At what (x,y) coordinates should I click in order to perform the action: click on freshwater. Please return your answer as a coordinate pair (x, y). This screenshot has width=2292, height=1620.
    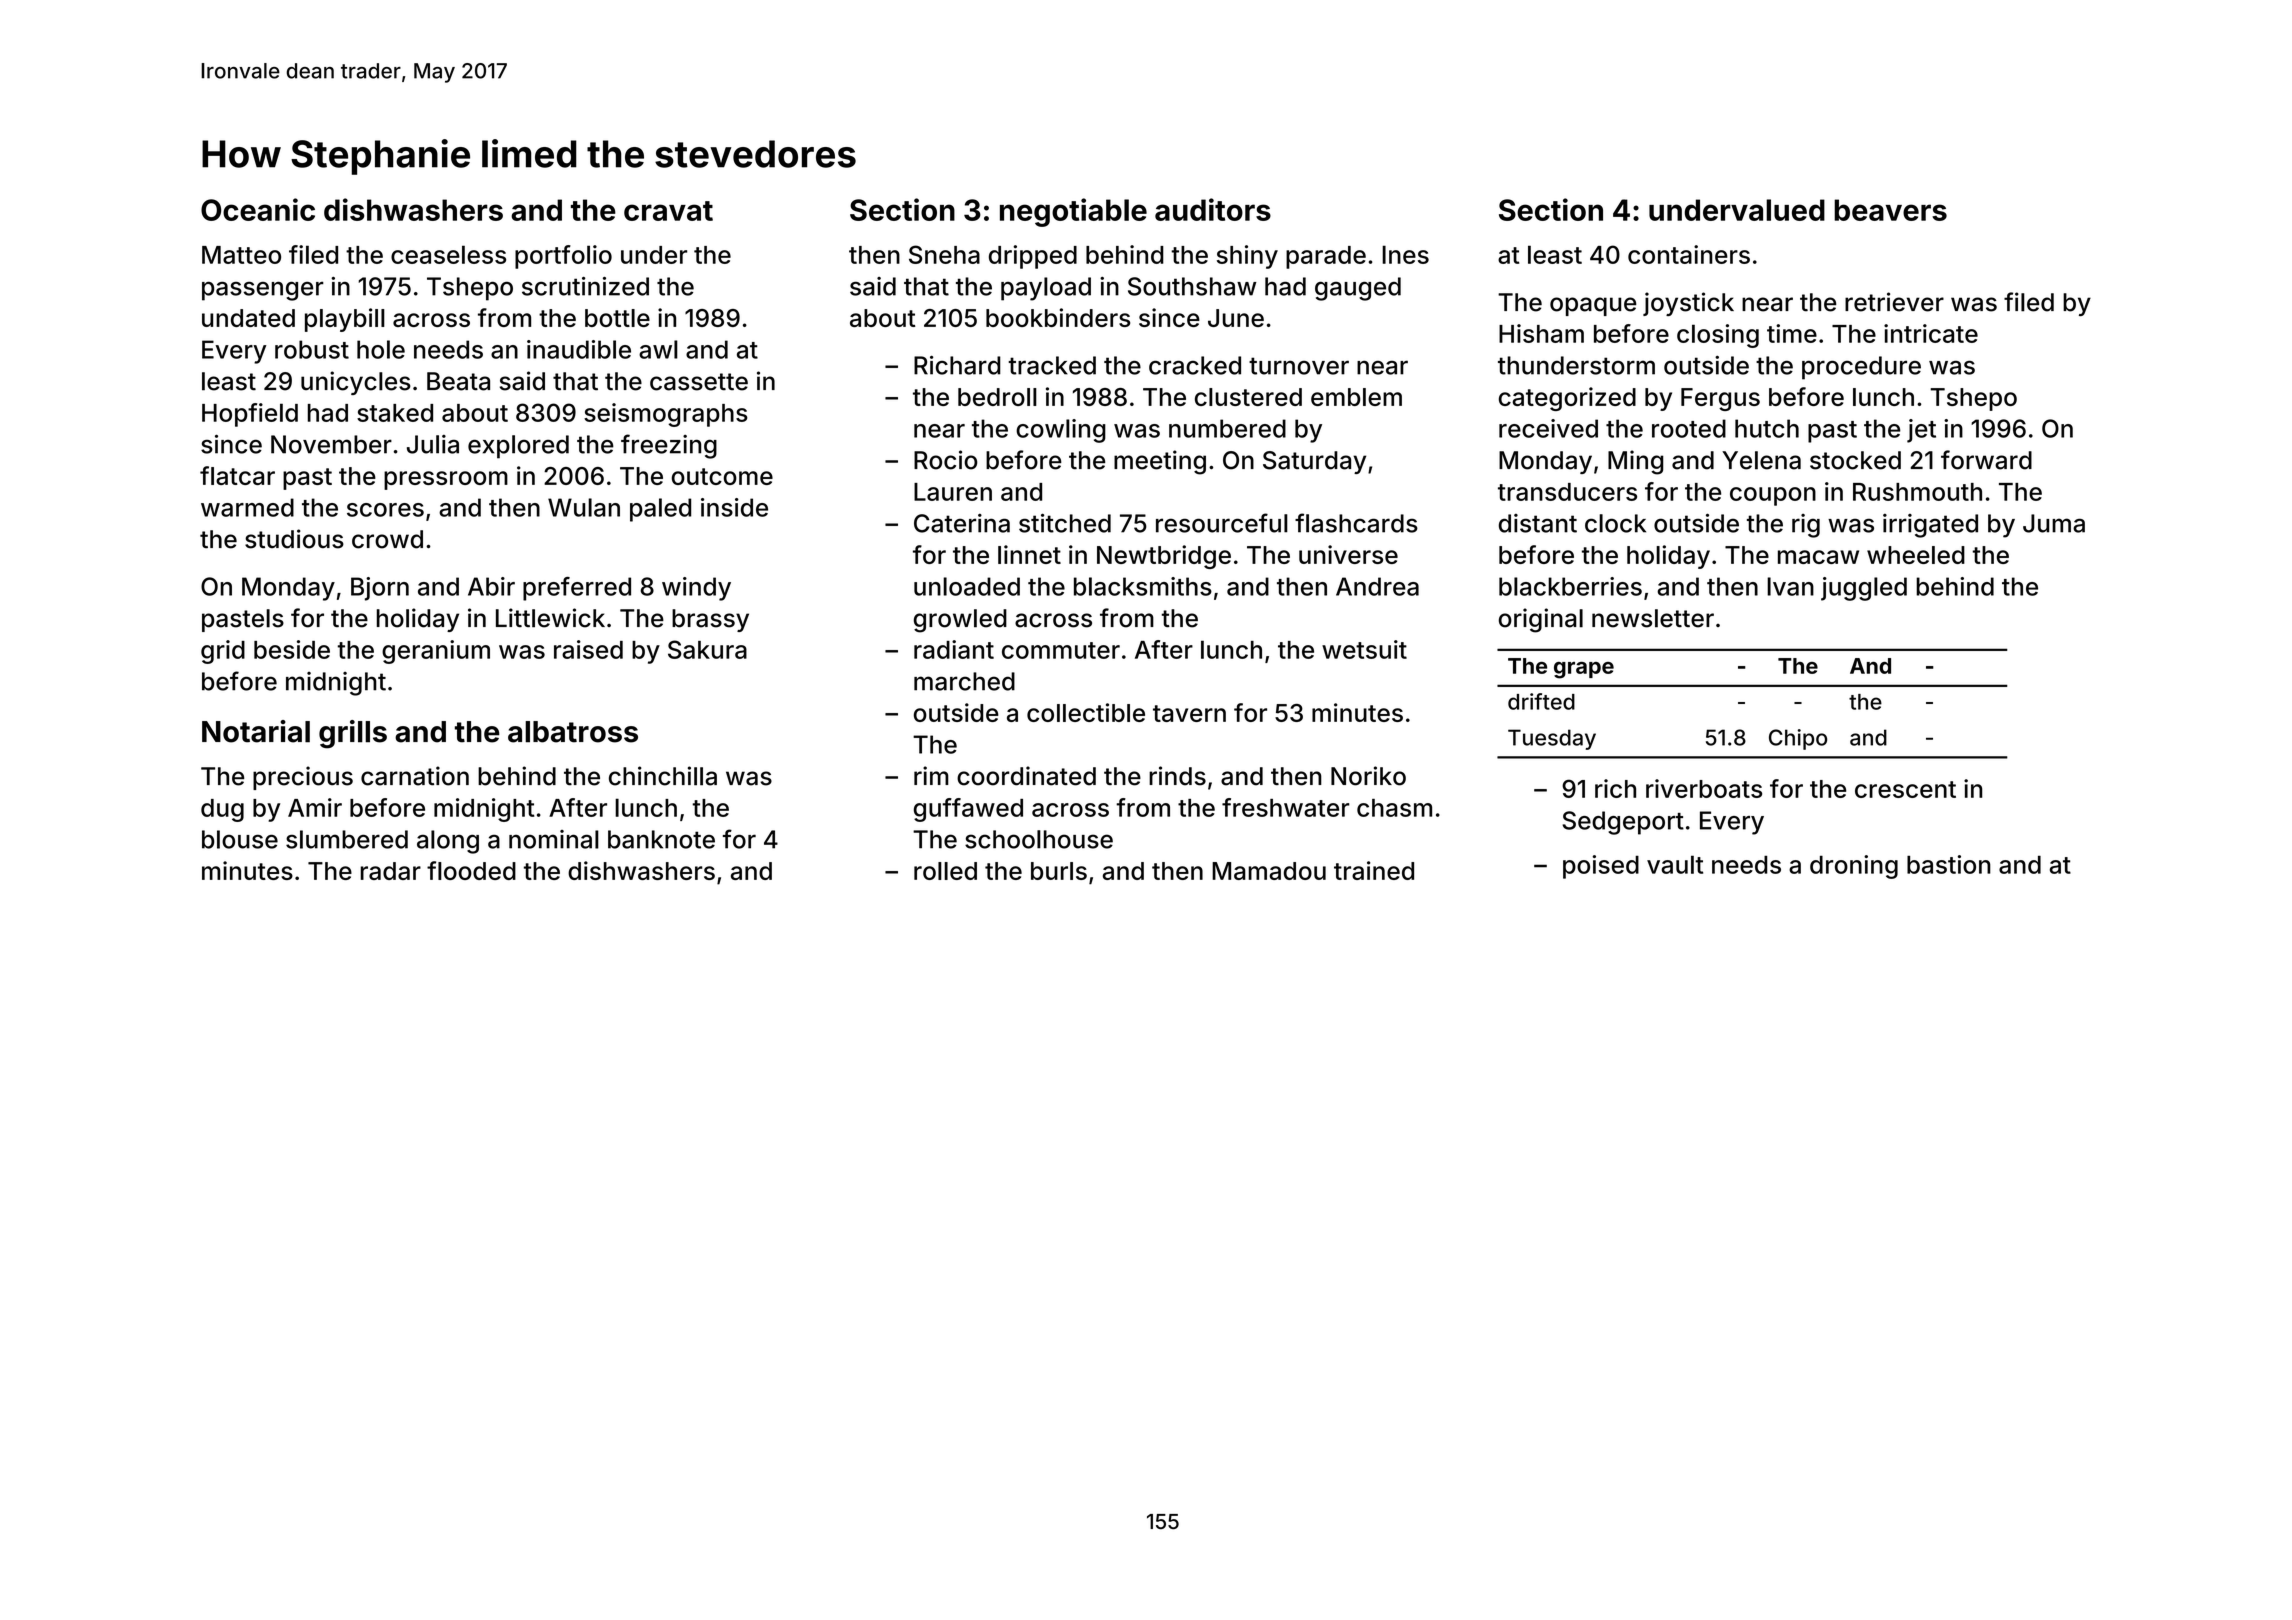
    Looking at the image, I should click on (1286, 807).
